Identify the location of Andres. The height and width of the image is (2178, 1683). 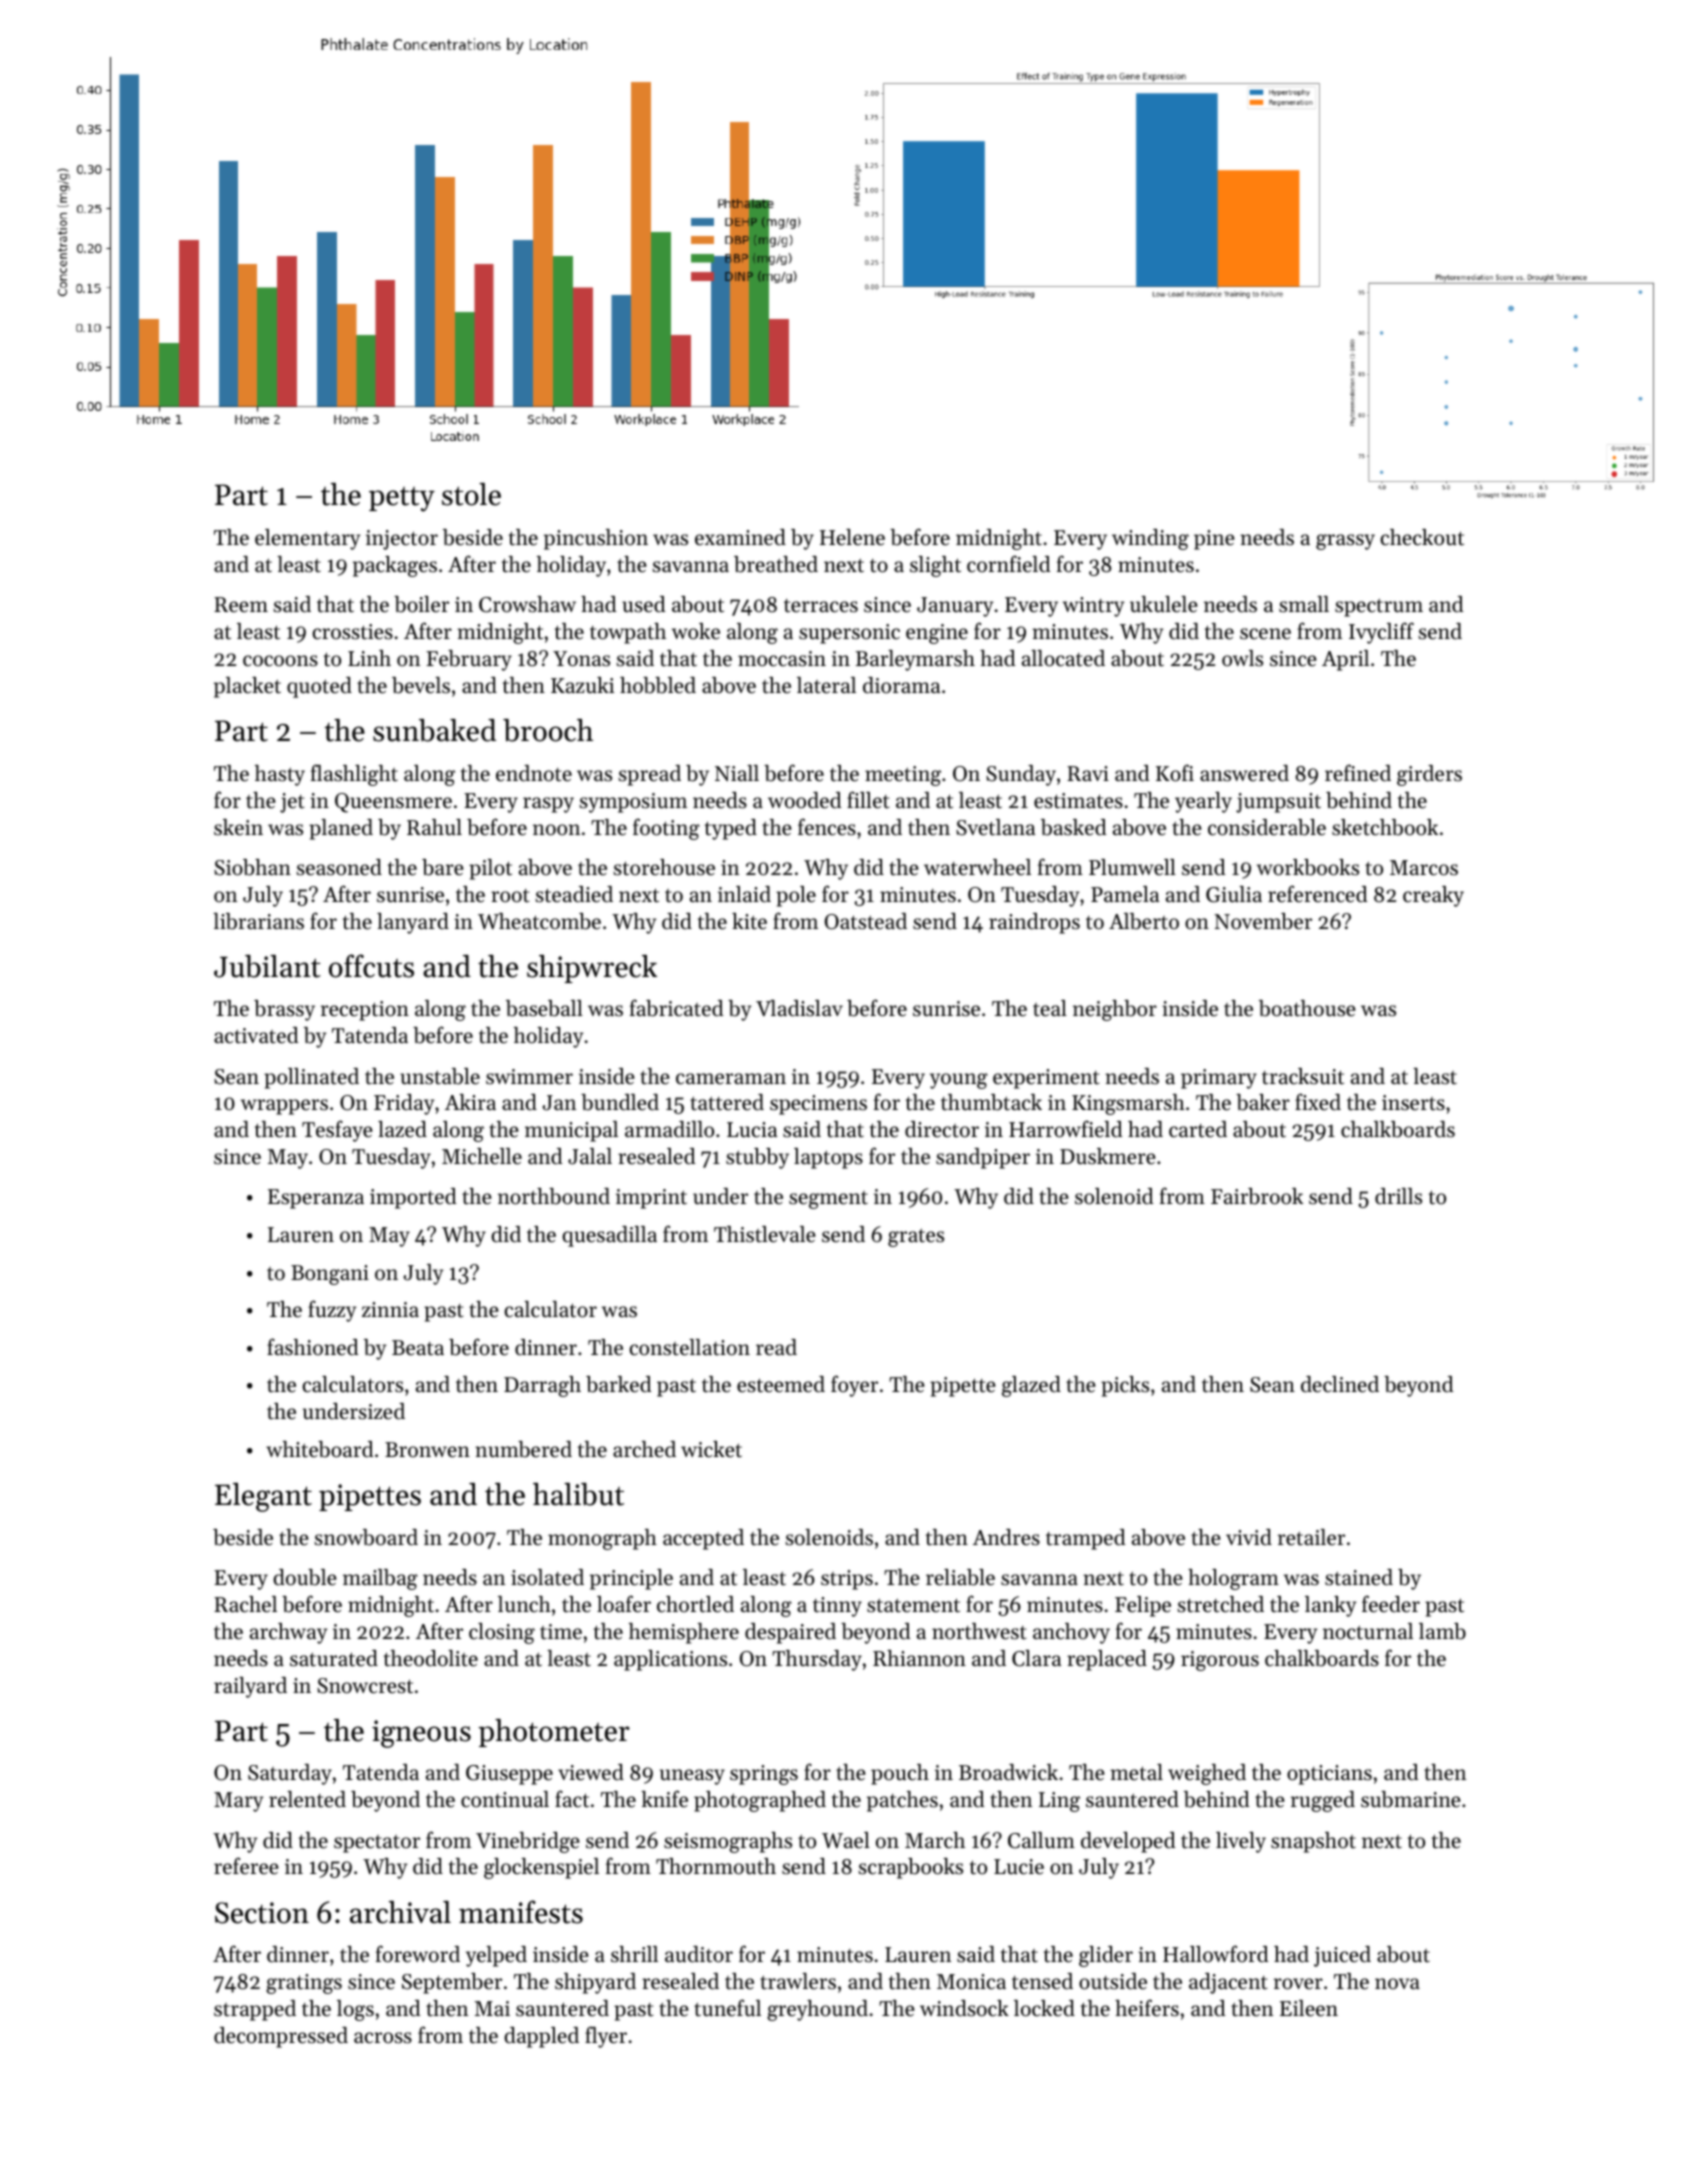
(1006, 1537).
